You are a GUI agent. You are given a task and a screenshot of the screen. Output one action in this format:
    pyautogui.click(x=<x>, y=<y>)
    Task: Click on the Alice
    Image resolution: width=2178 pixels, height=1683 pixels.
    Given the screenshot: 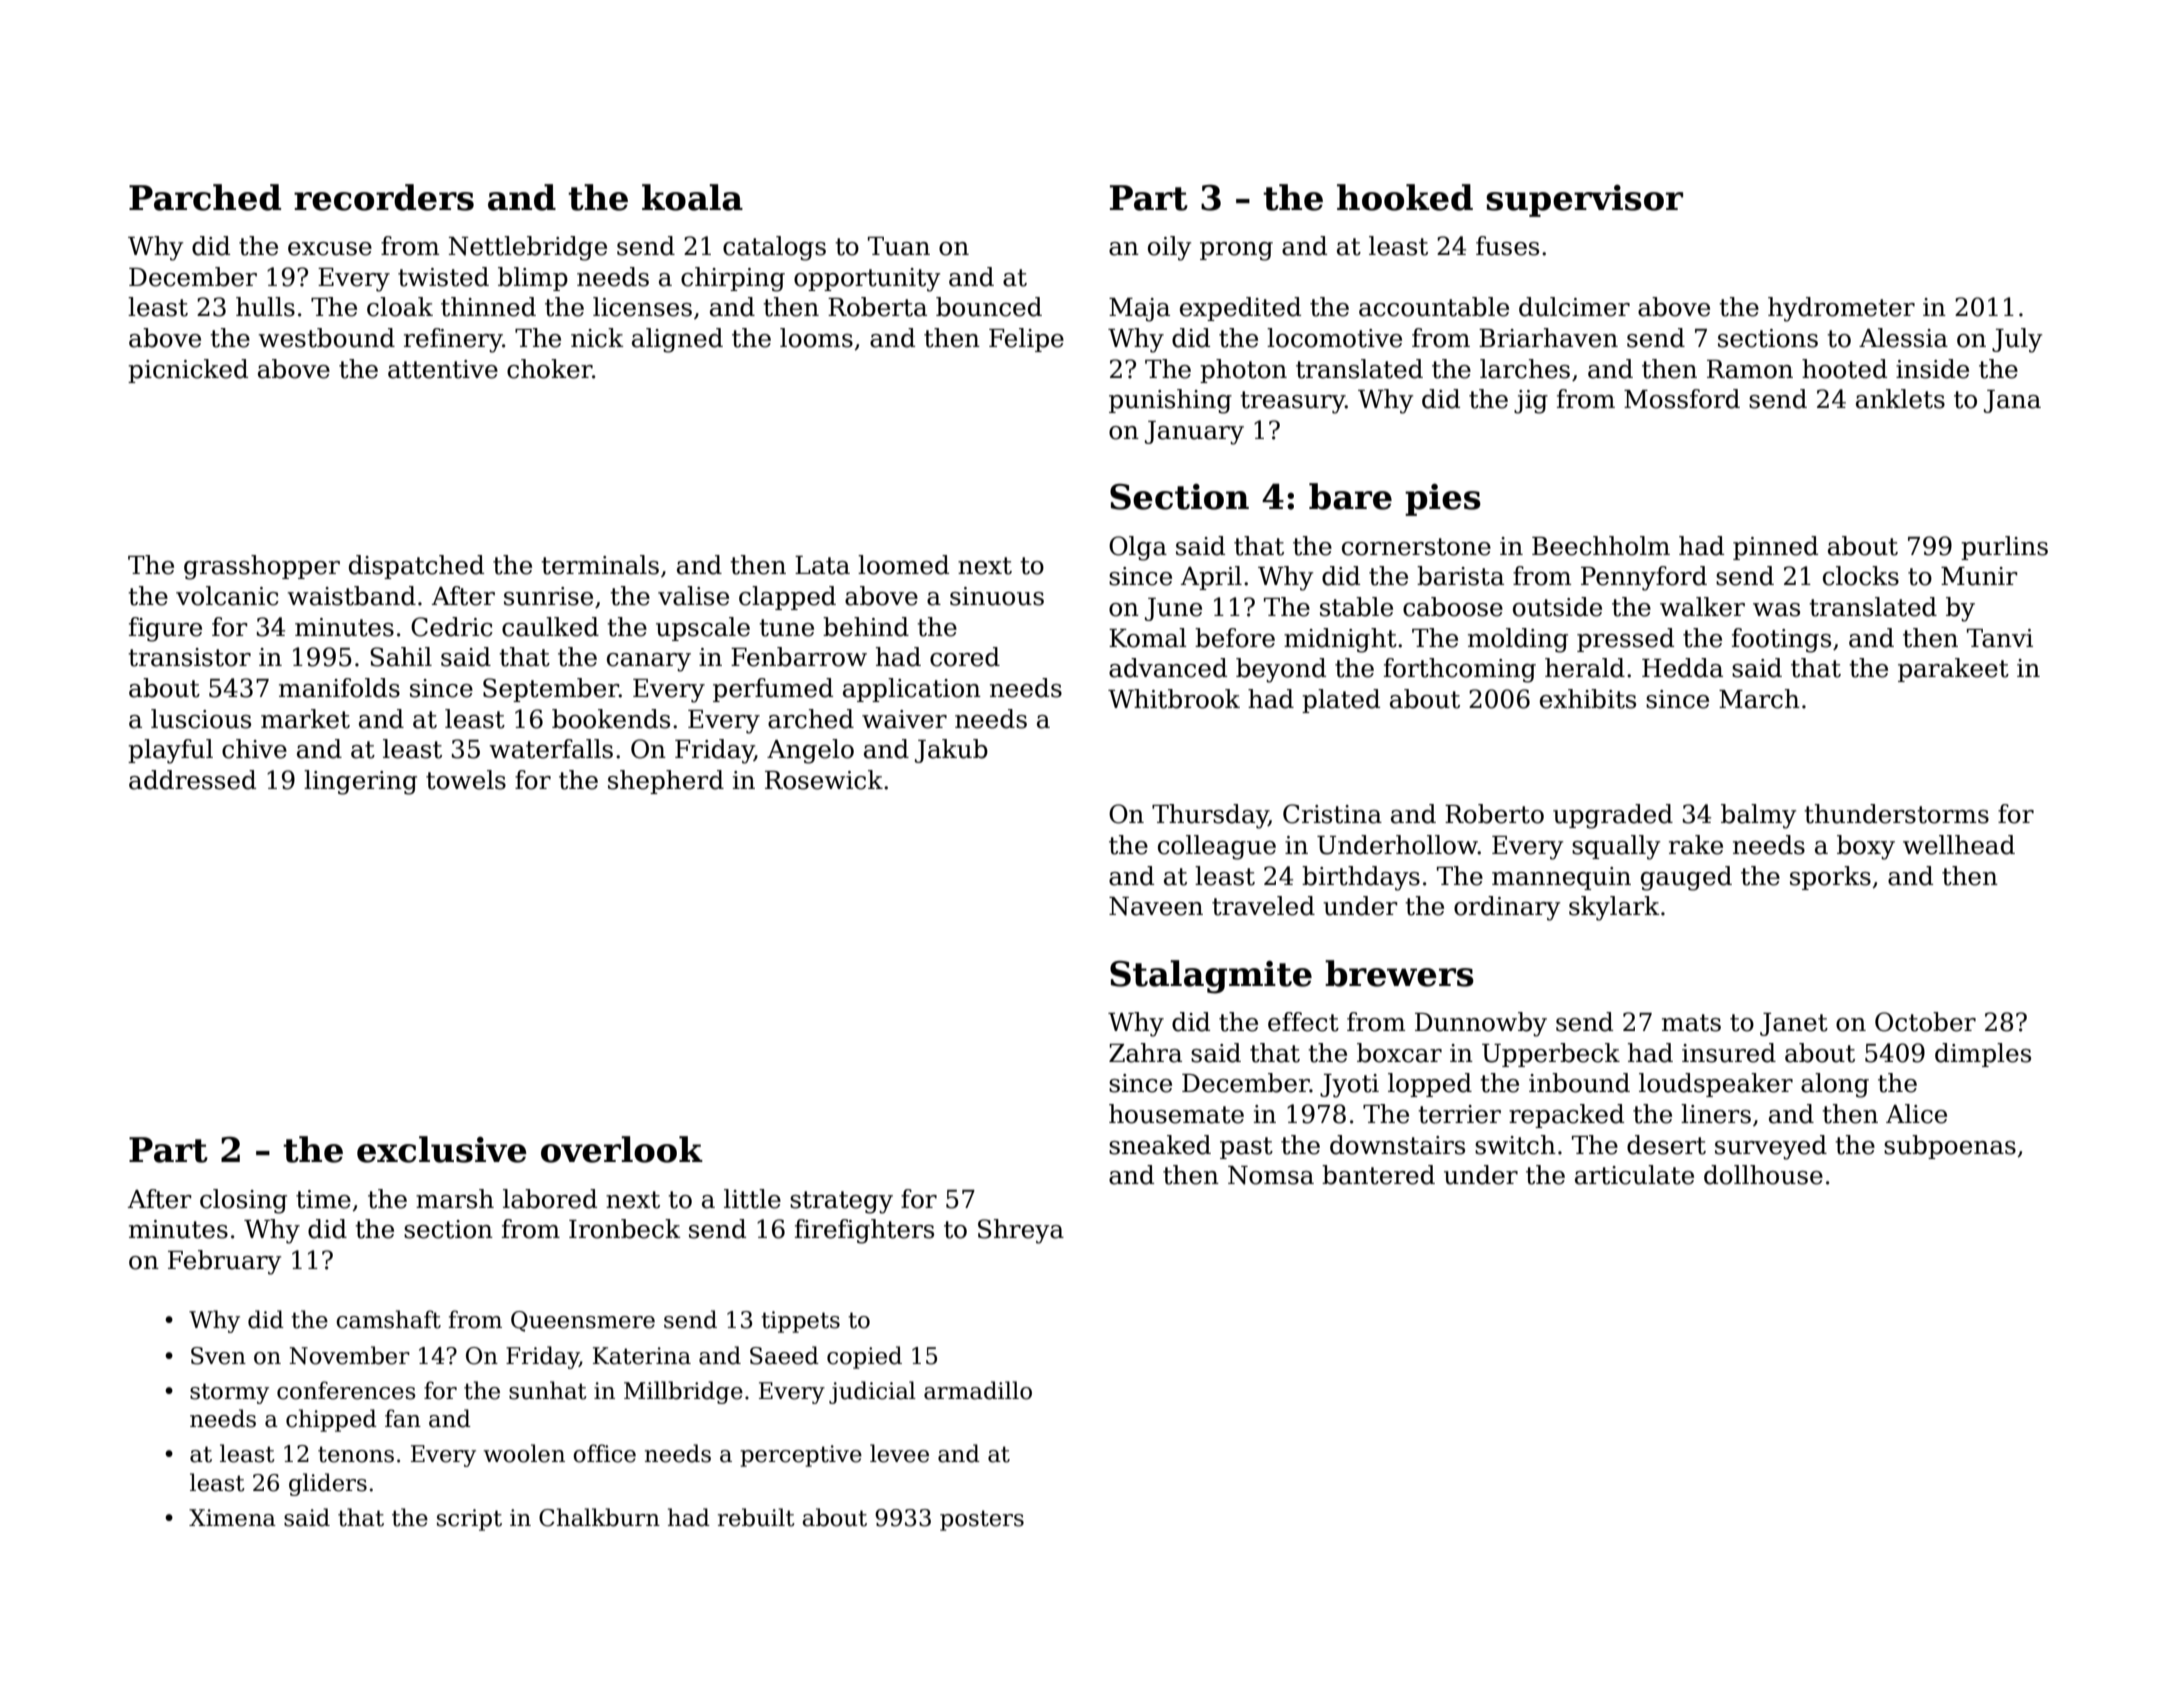 What is the action you would take?
    pyautogui.click(x=1916, y=1114)
